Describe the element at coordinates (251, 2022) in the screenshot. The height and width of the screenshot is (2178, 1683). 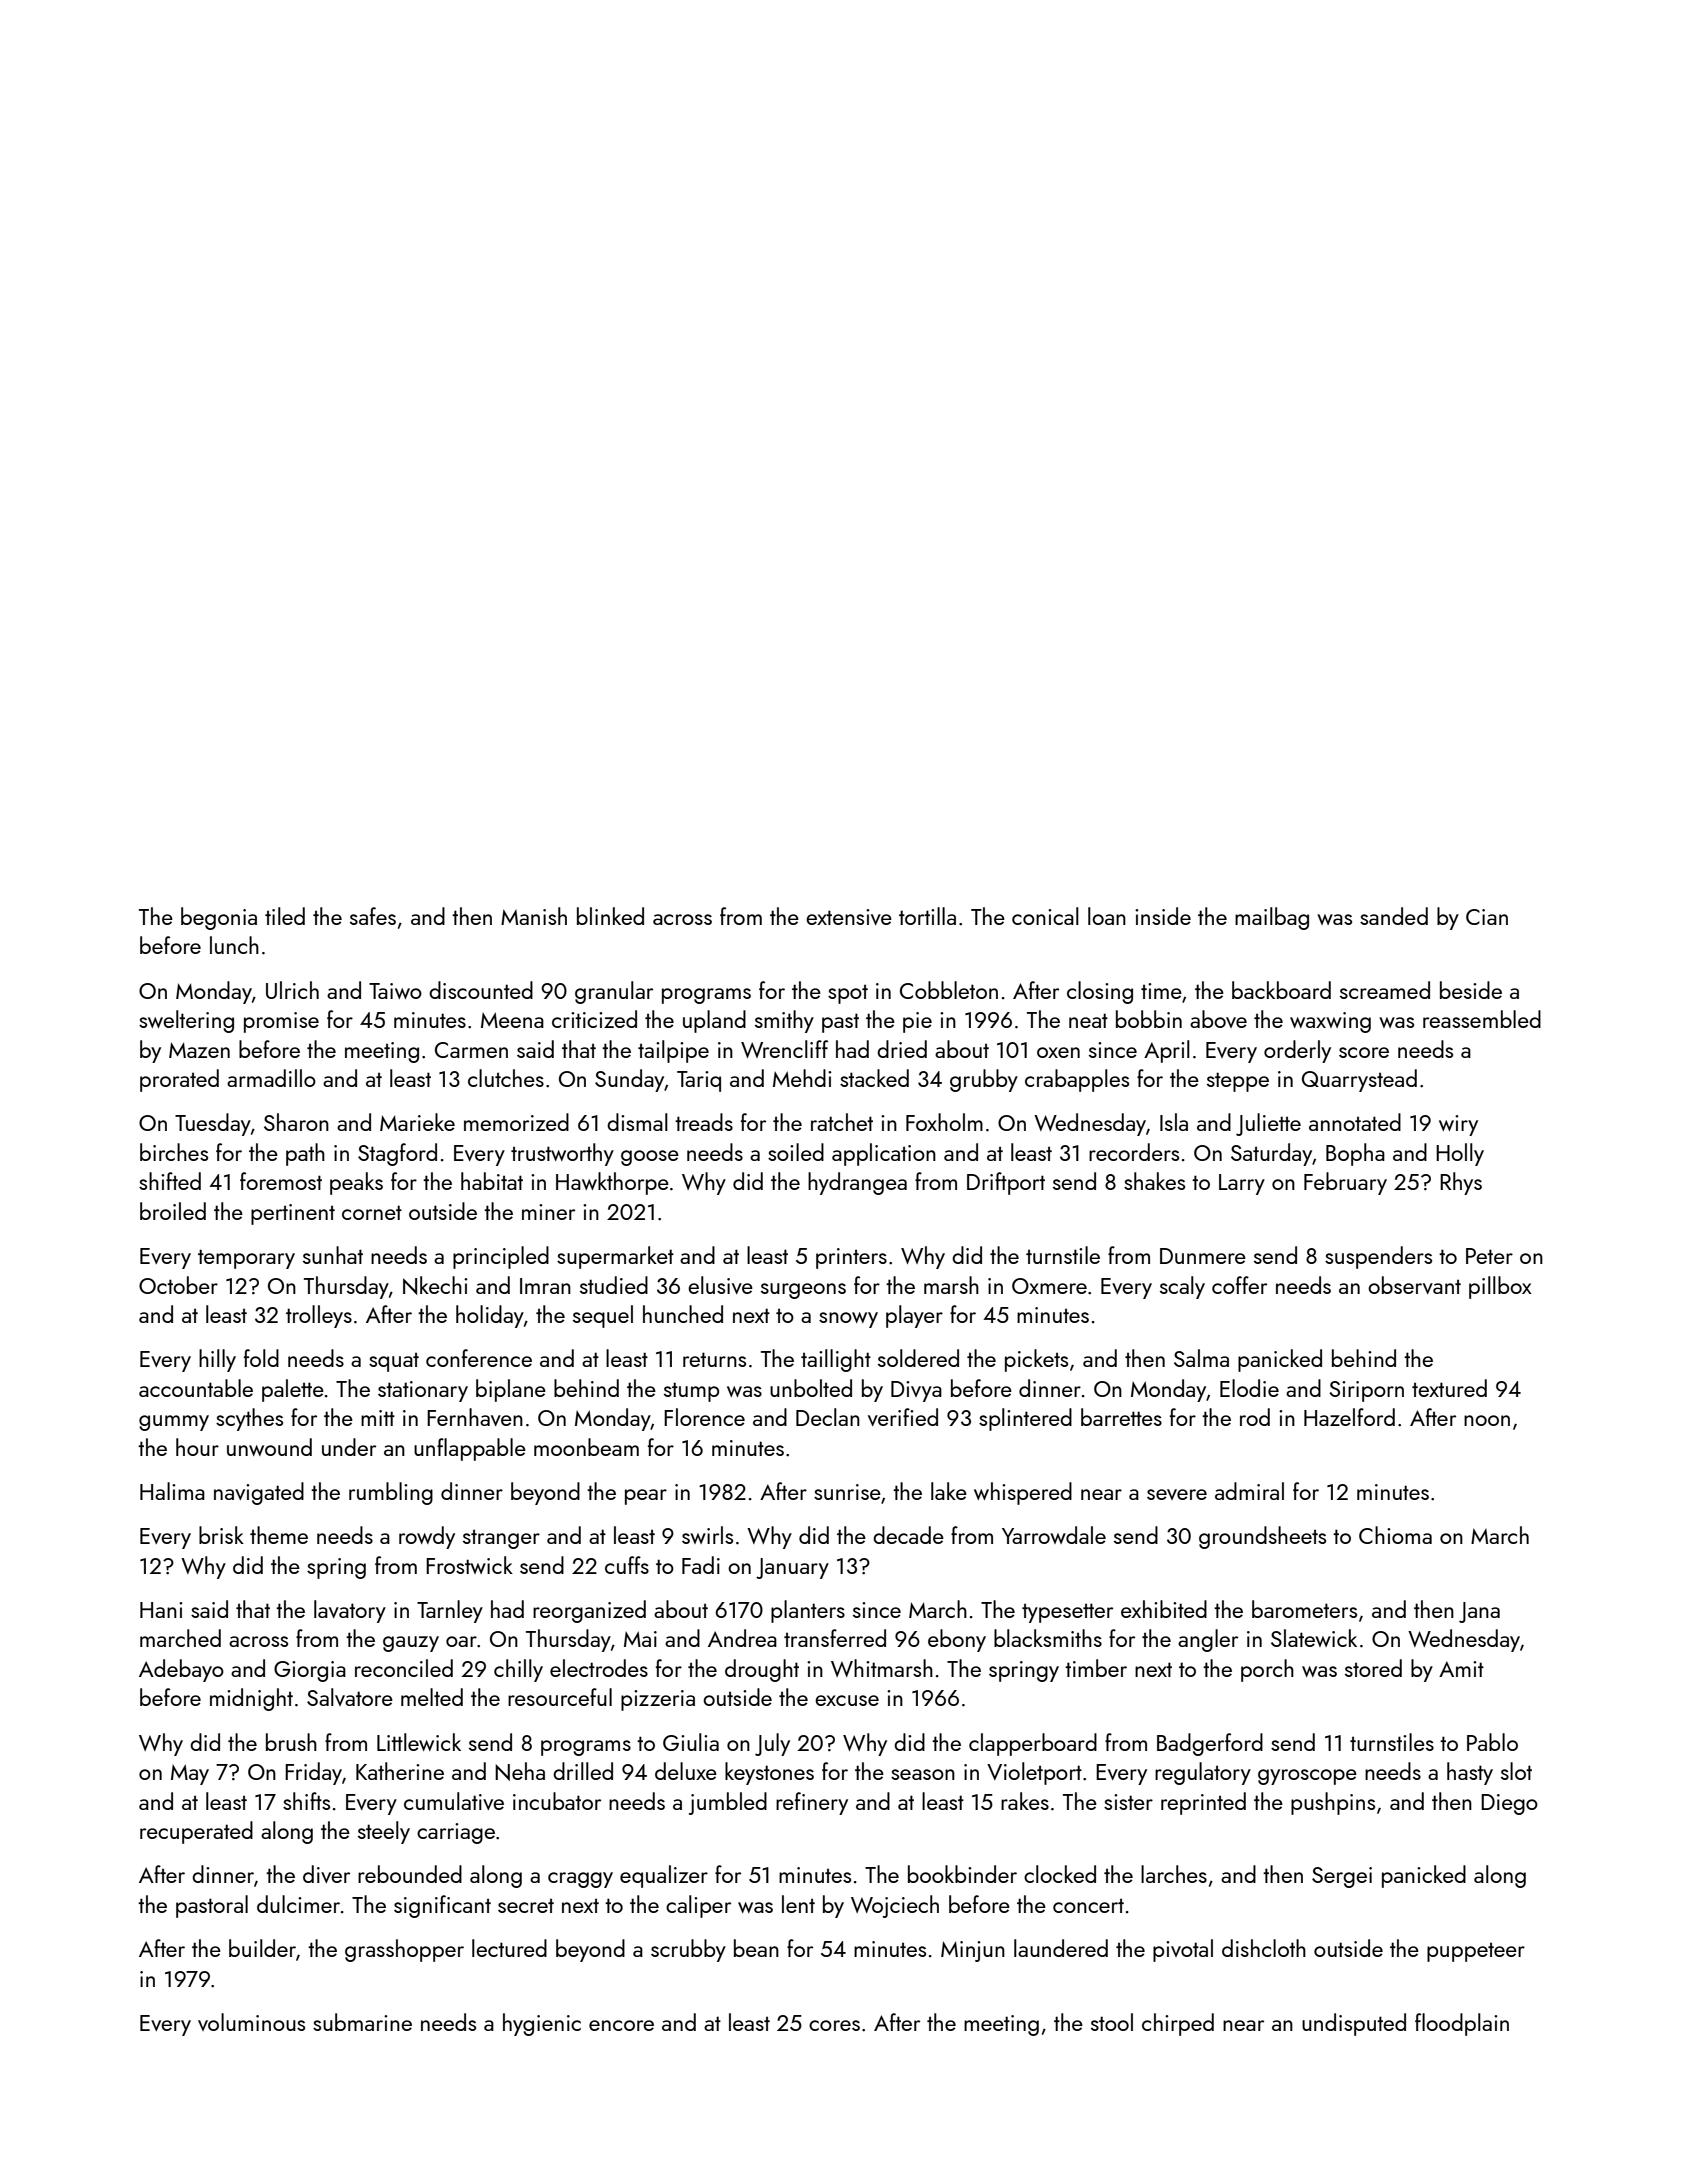
I see `voluminous` at that location.
